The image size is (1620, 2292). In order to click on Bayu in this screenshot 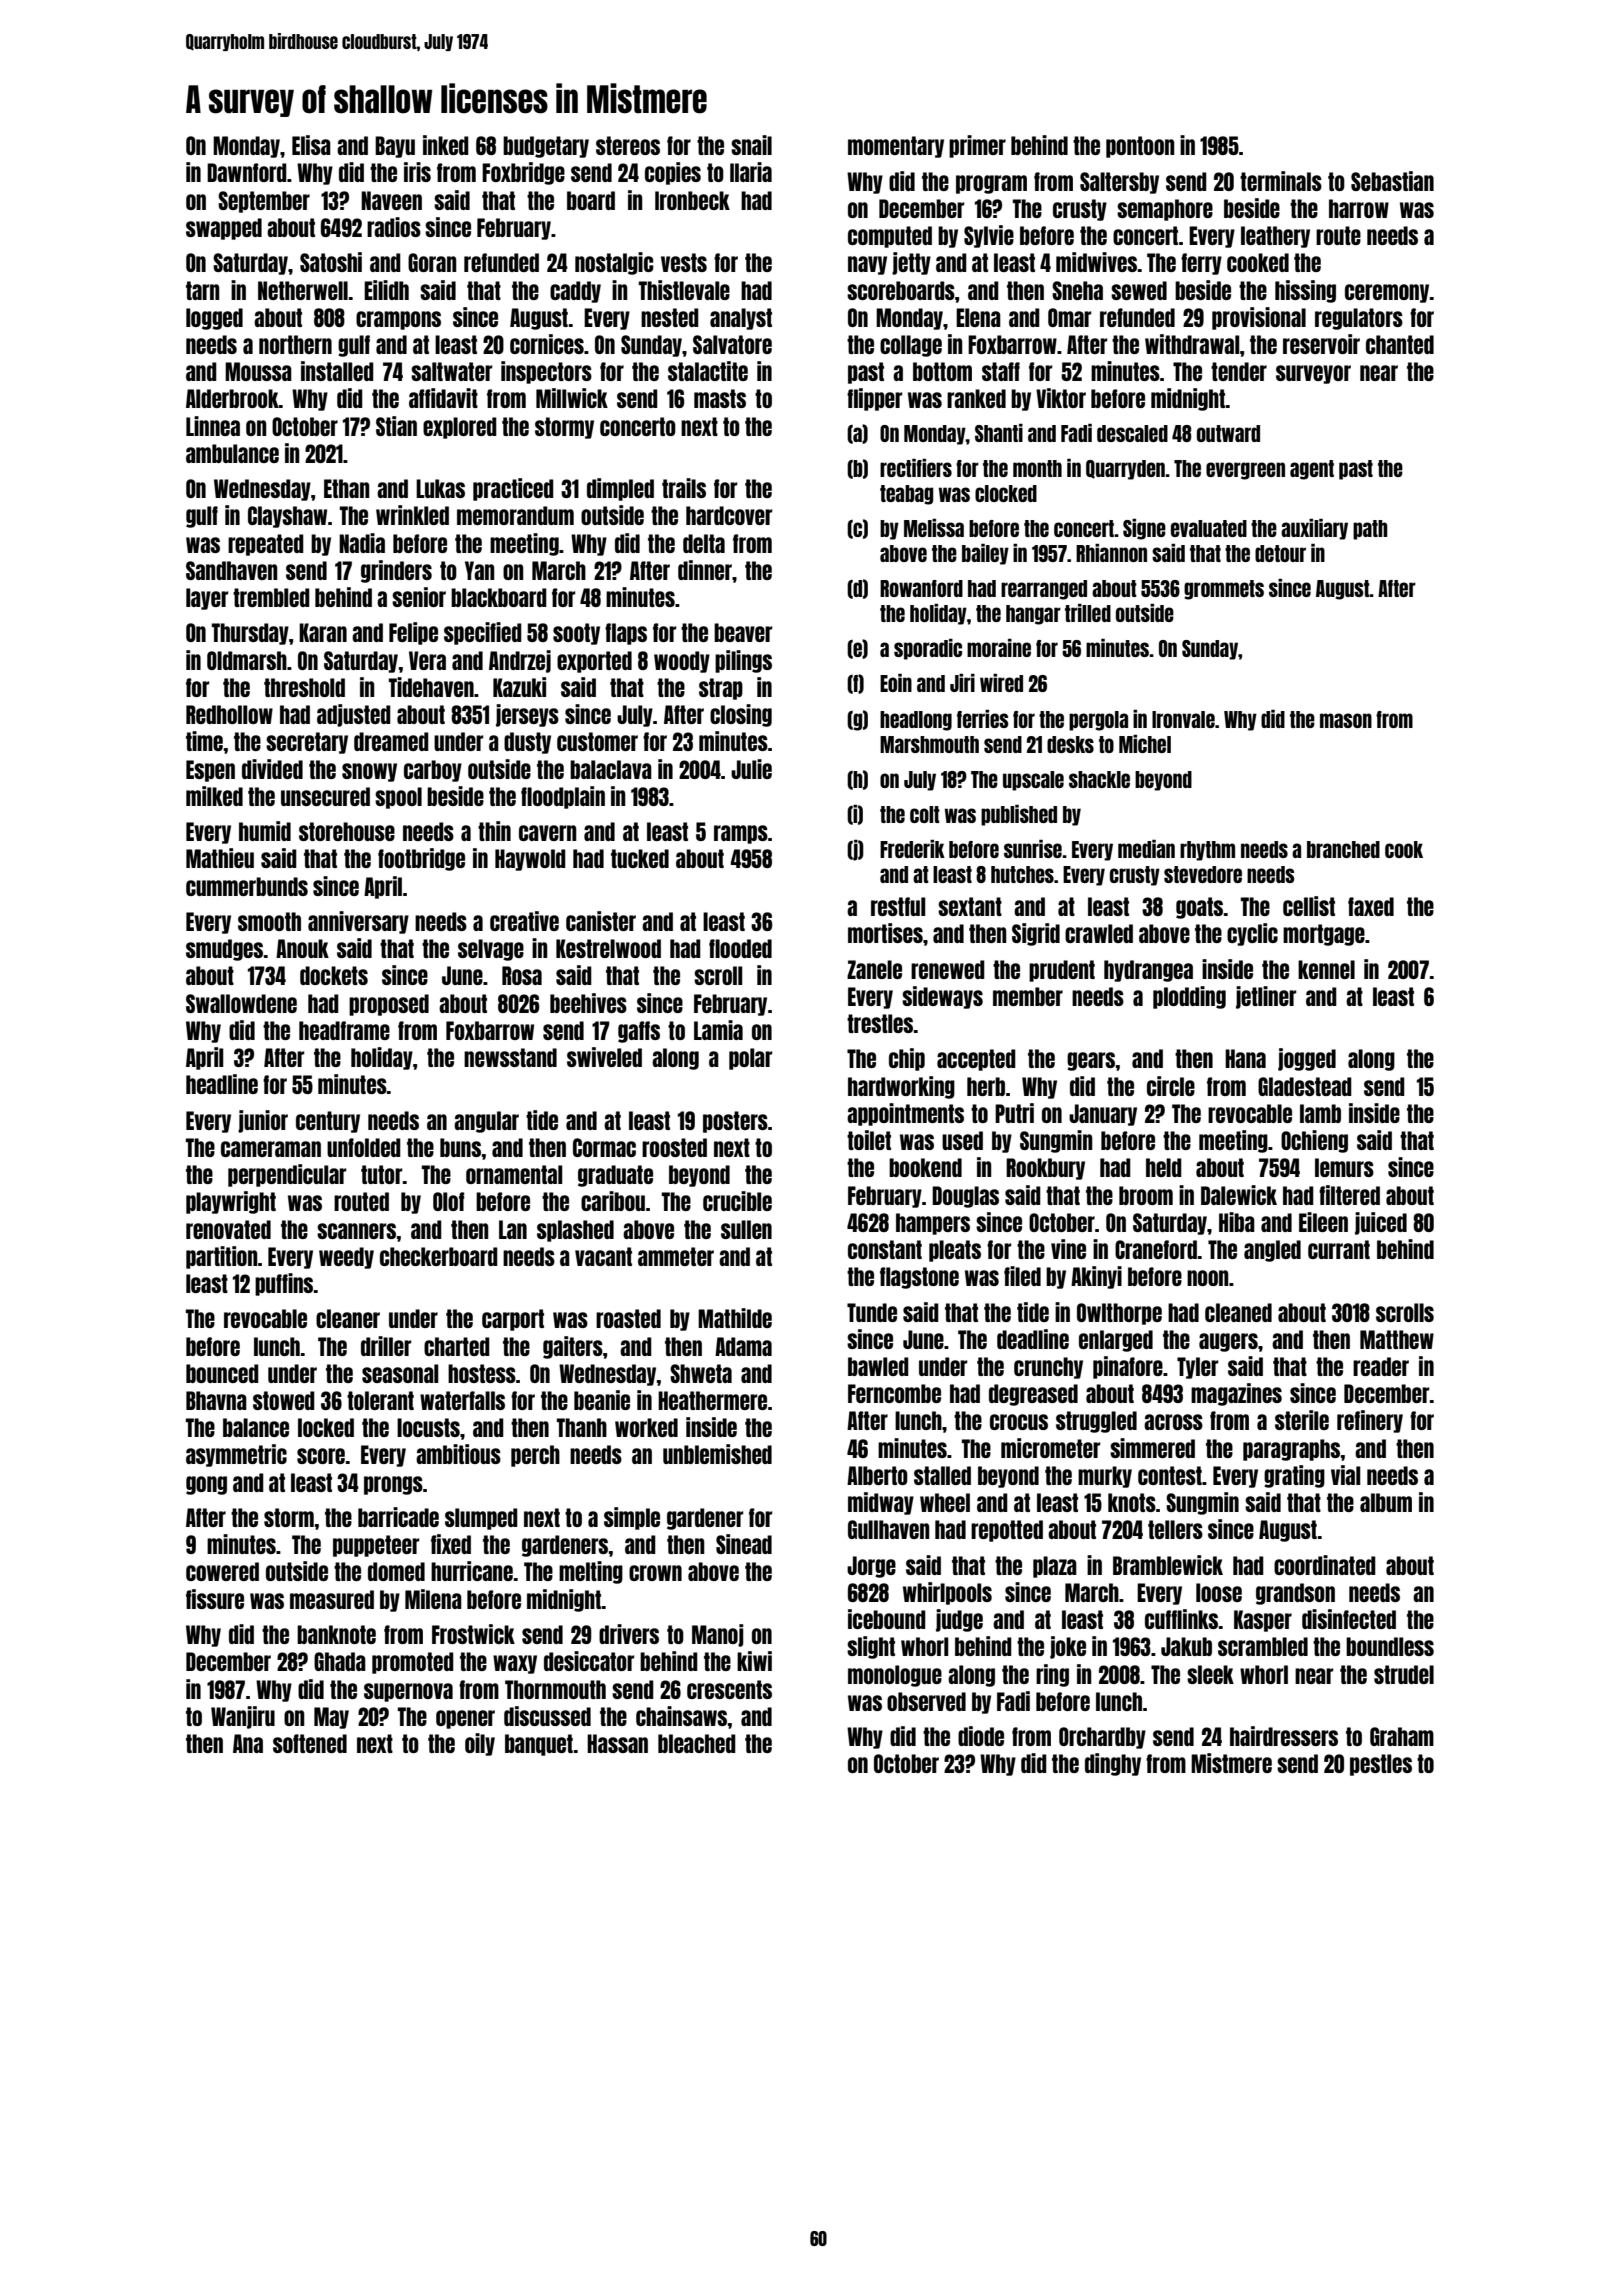, I will do `click(395, 147)`.
